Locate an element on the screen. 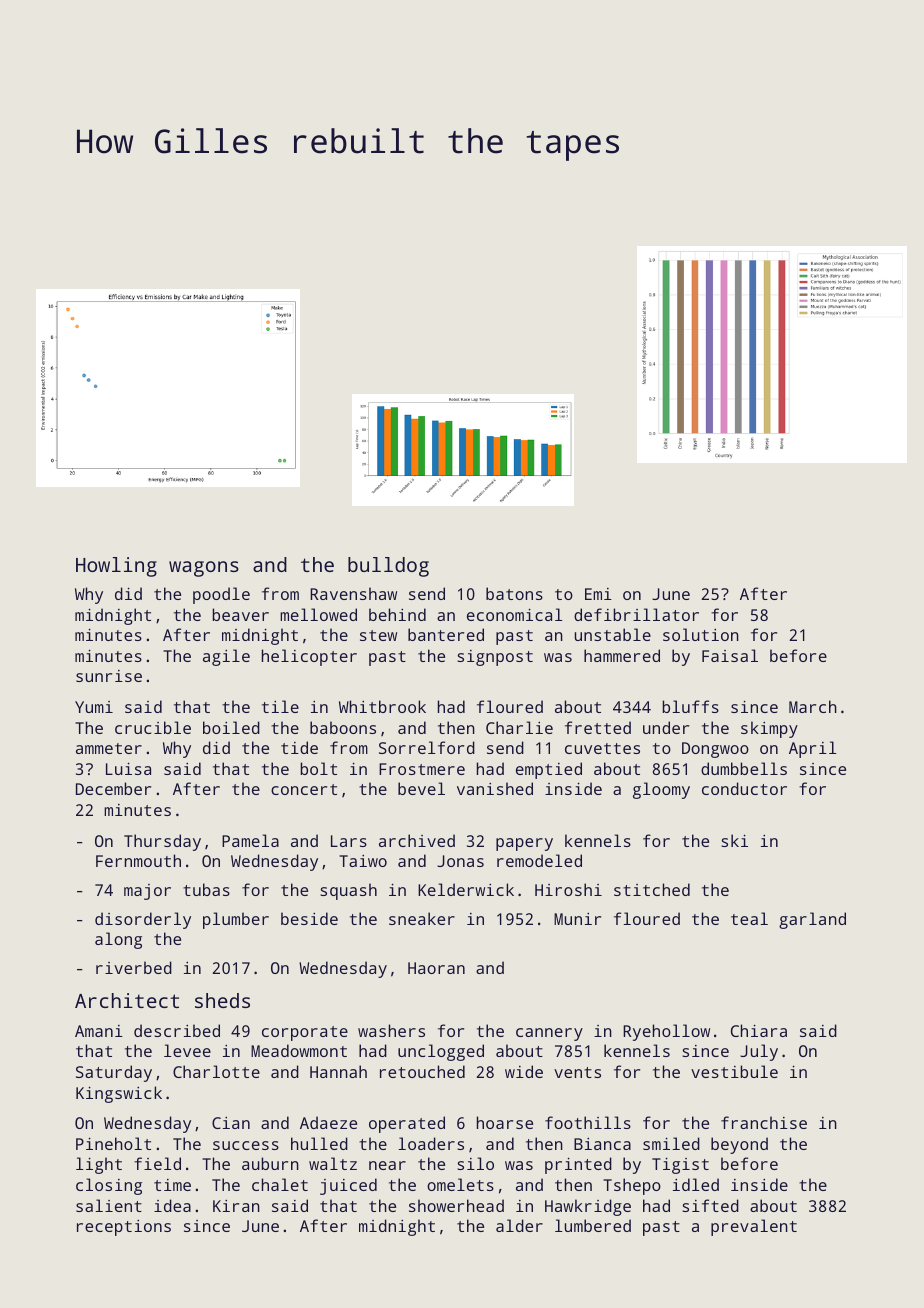  riverbed is located at coordinates (134, 967).
